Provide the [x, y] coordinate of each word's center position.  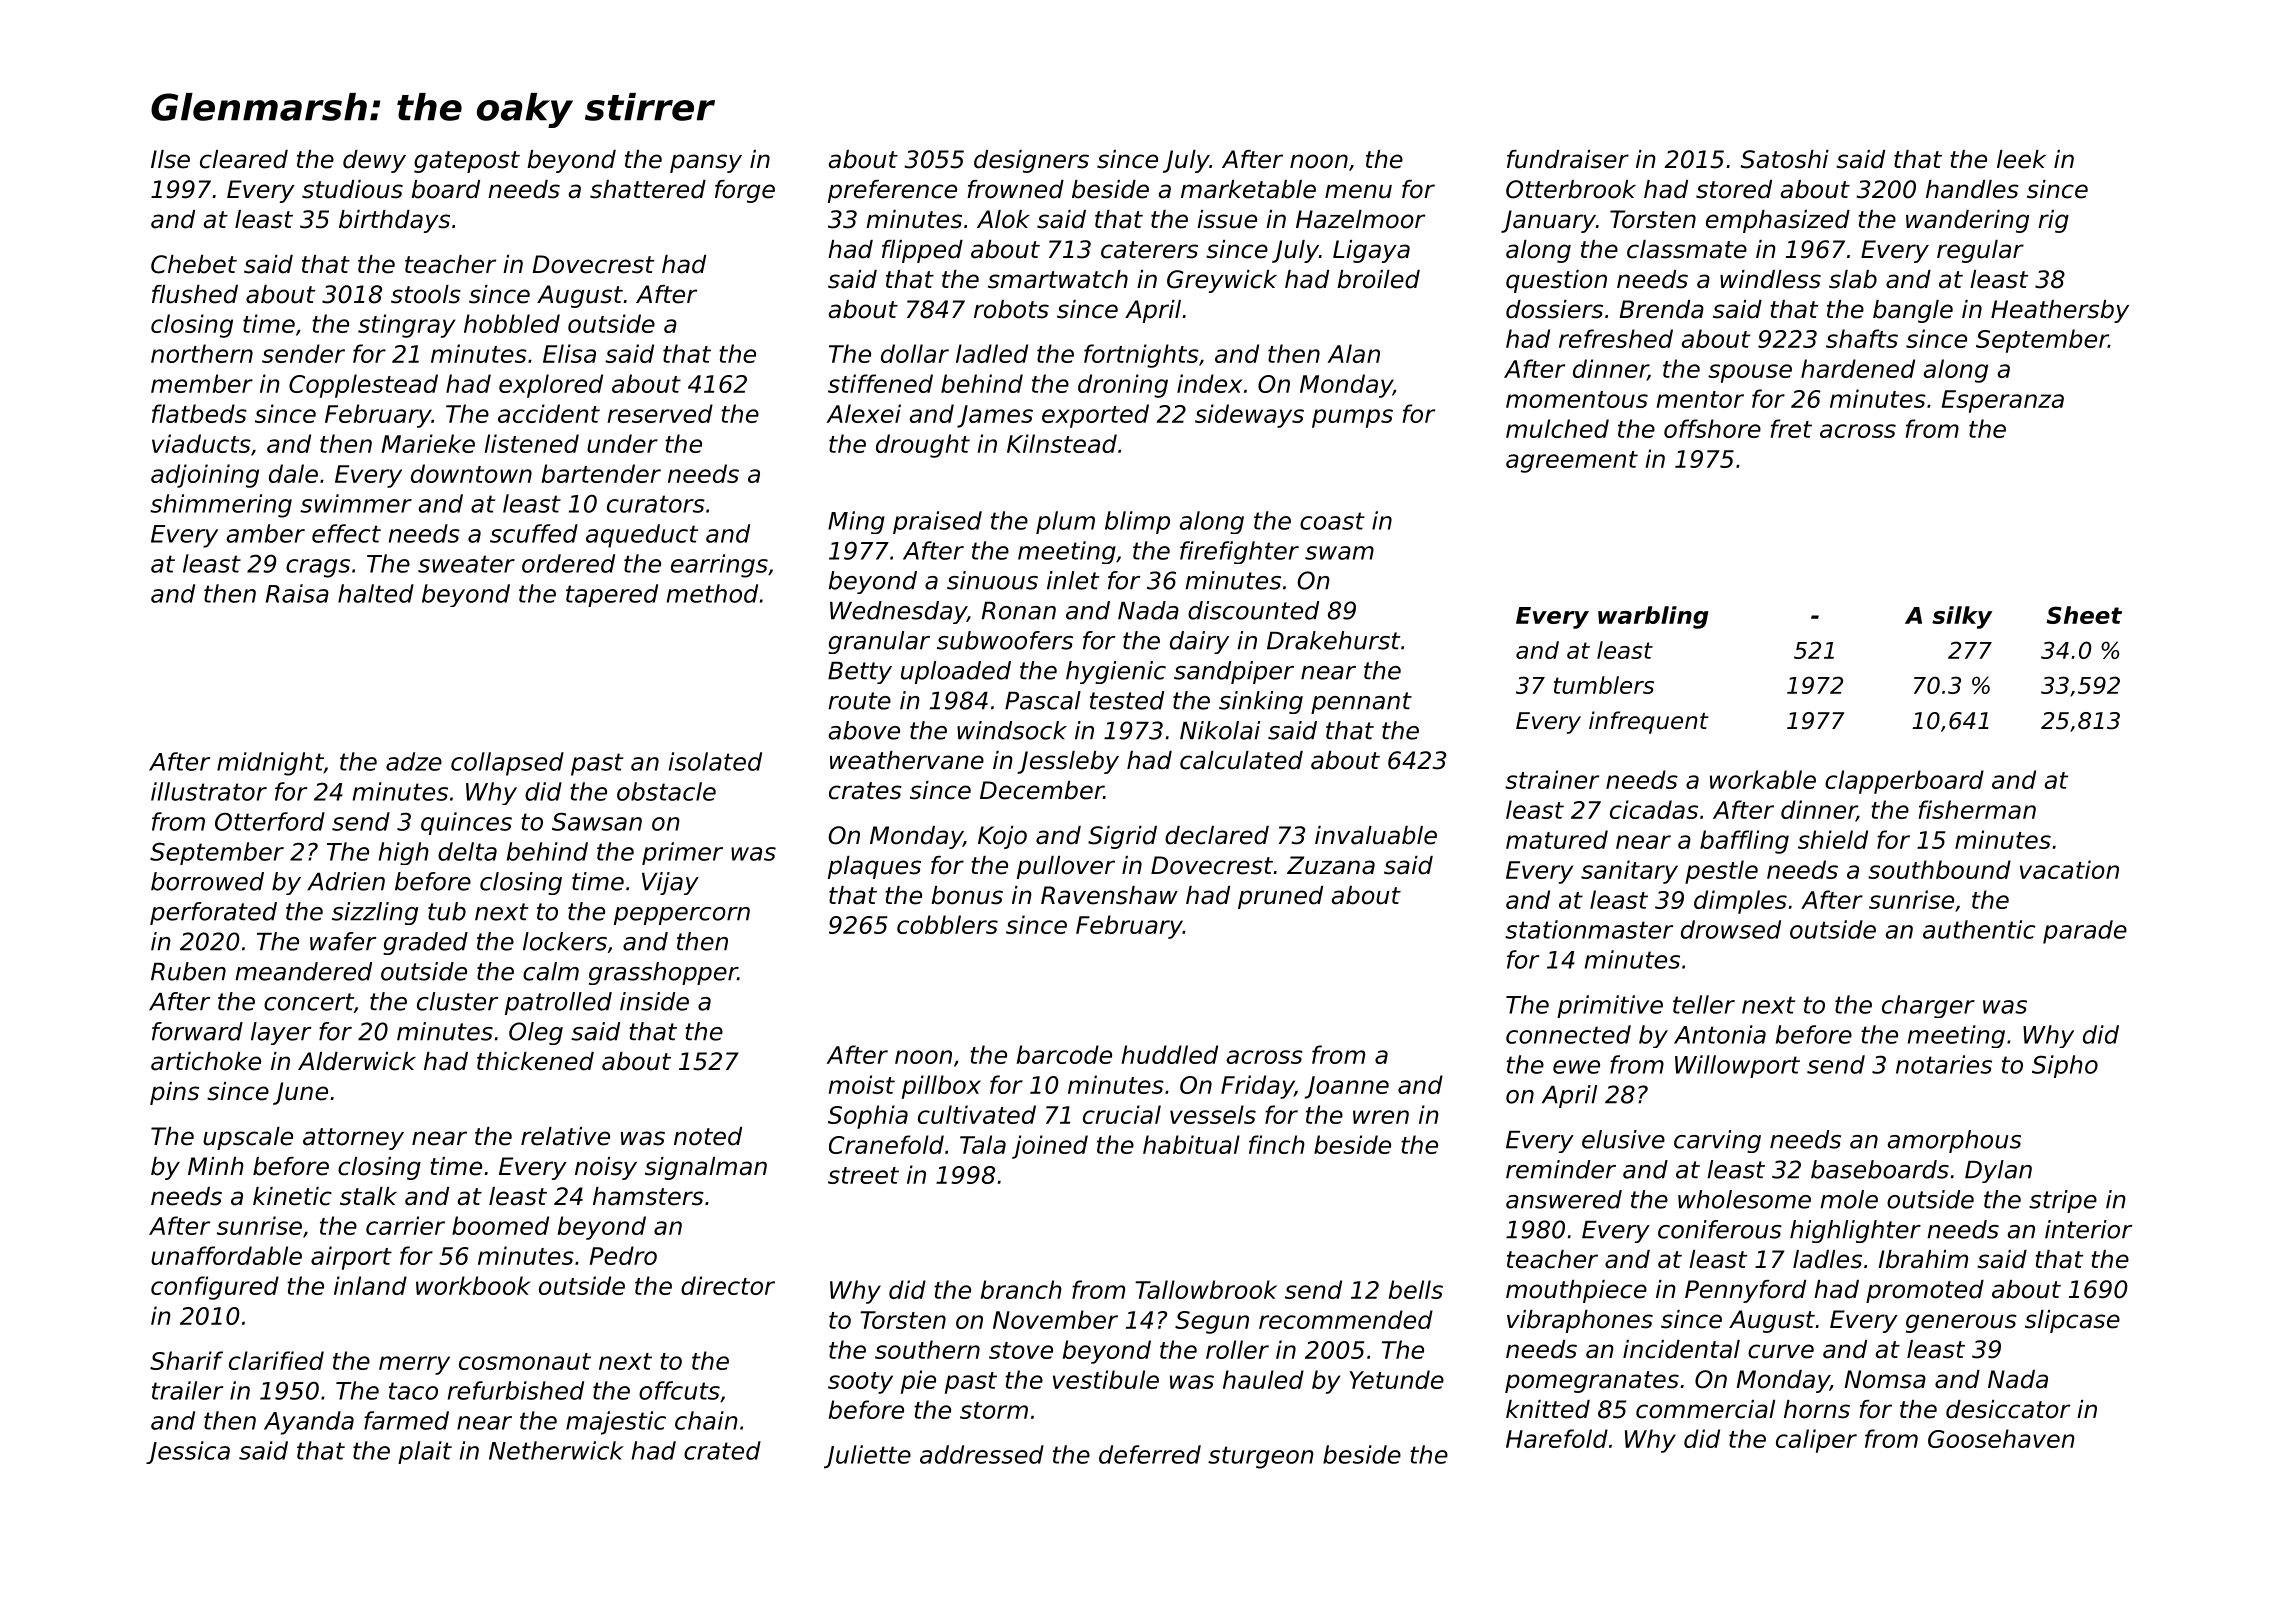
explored [551, 386]
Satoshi [1785, 159]
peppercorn [682, 916]
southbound [1939, 869]
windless [1770, 279]
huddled [1169, 1054]
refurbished [516, 1390]
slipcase [2072, 1321]
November [1055, 1319]
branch [1021, 1289]
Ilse [170, 159]
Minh [216, 1166]
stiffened [880, 383]
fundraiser [1568, 159]
